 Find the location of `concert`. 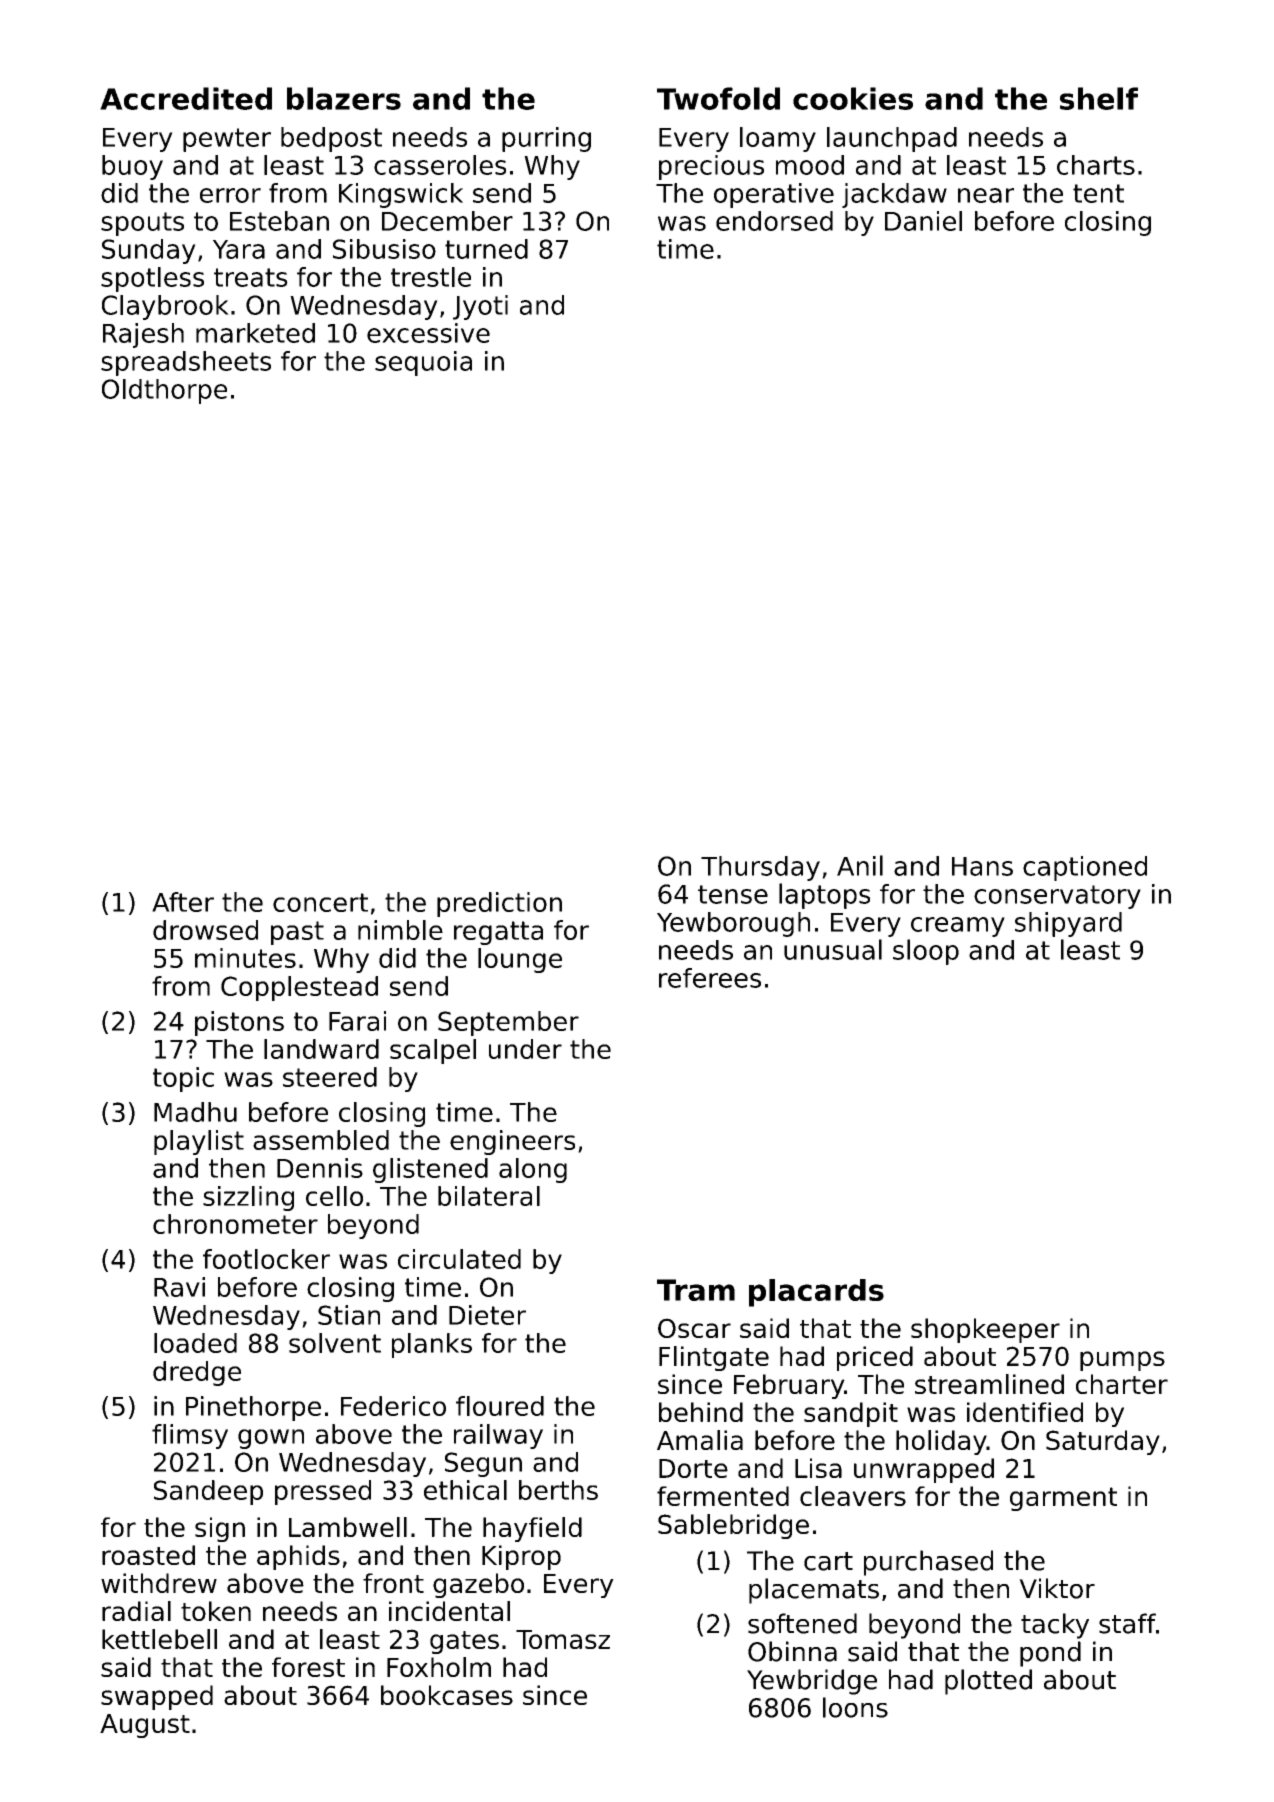

concert is located at coordinates (320, 902).
